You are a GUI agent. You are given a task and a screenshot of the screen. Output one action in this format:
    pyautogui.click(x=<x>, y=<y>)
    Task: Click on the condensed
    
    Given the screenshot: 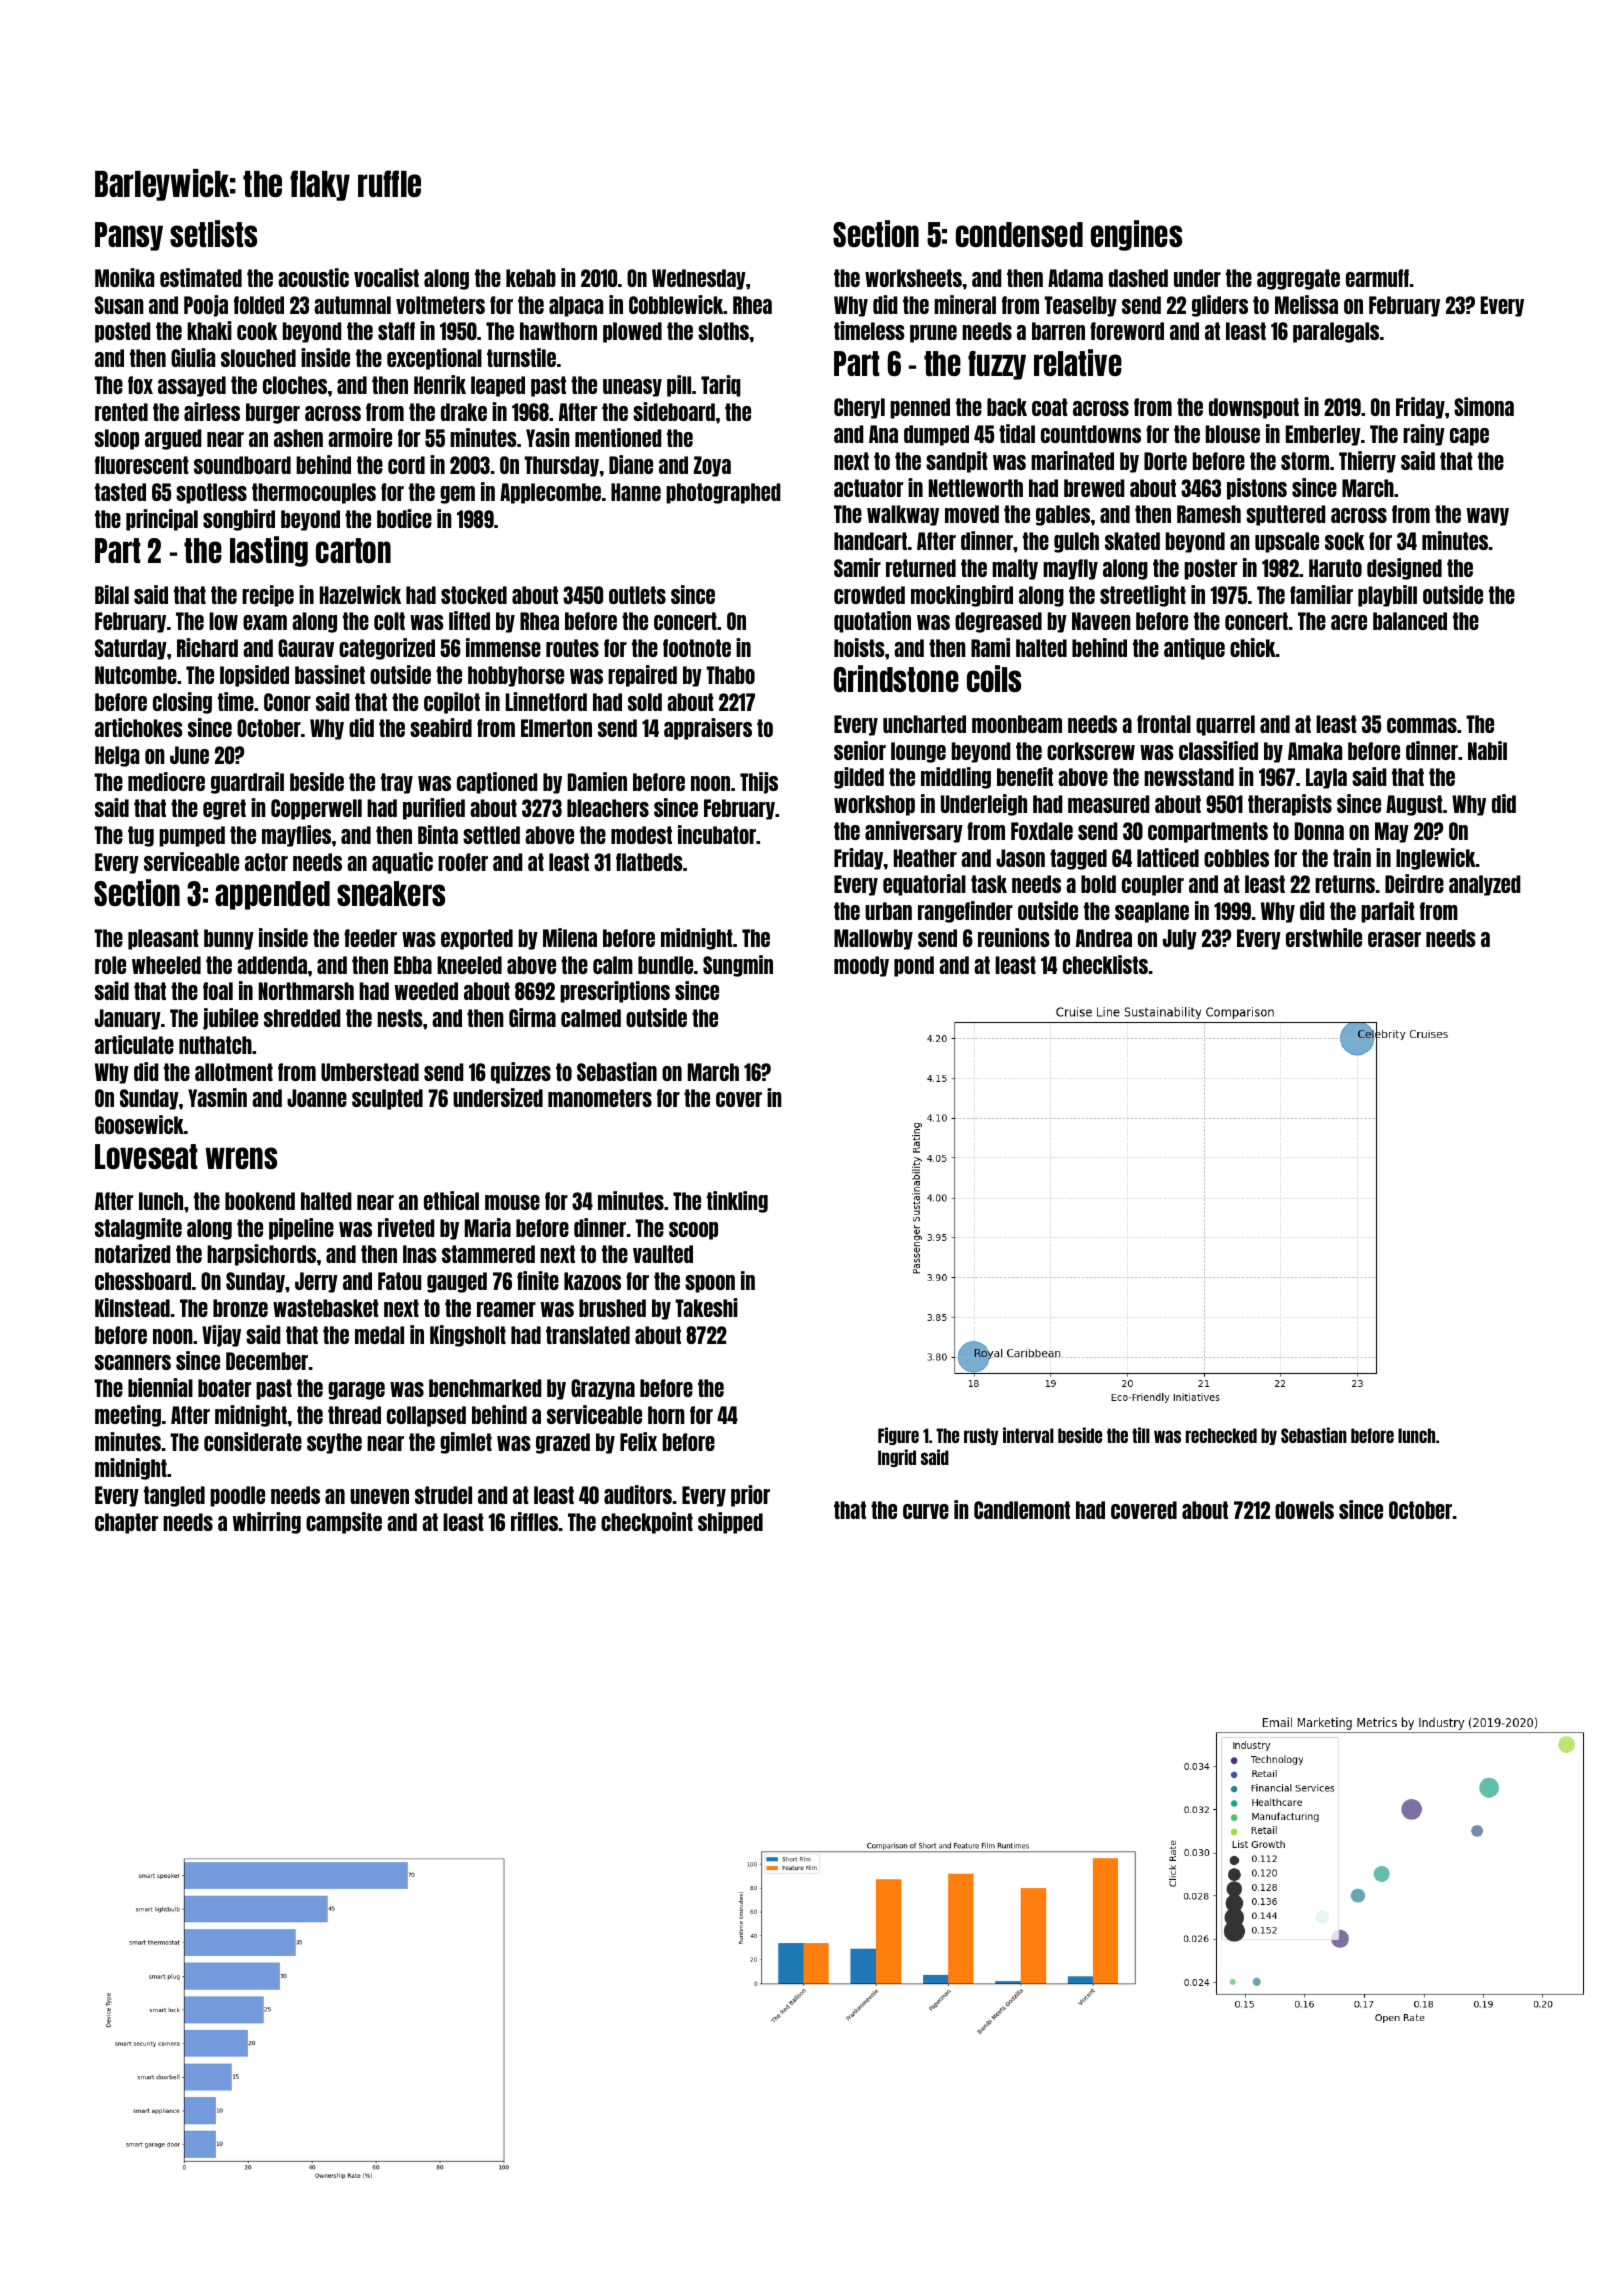 What is the action you would take?
    pyautogui.click(x=1019, y=234)
